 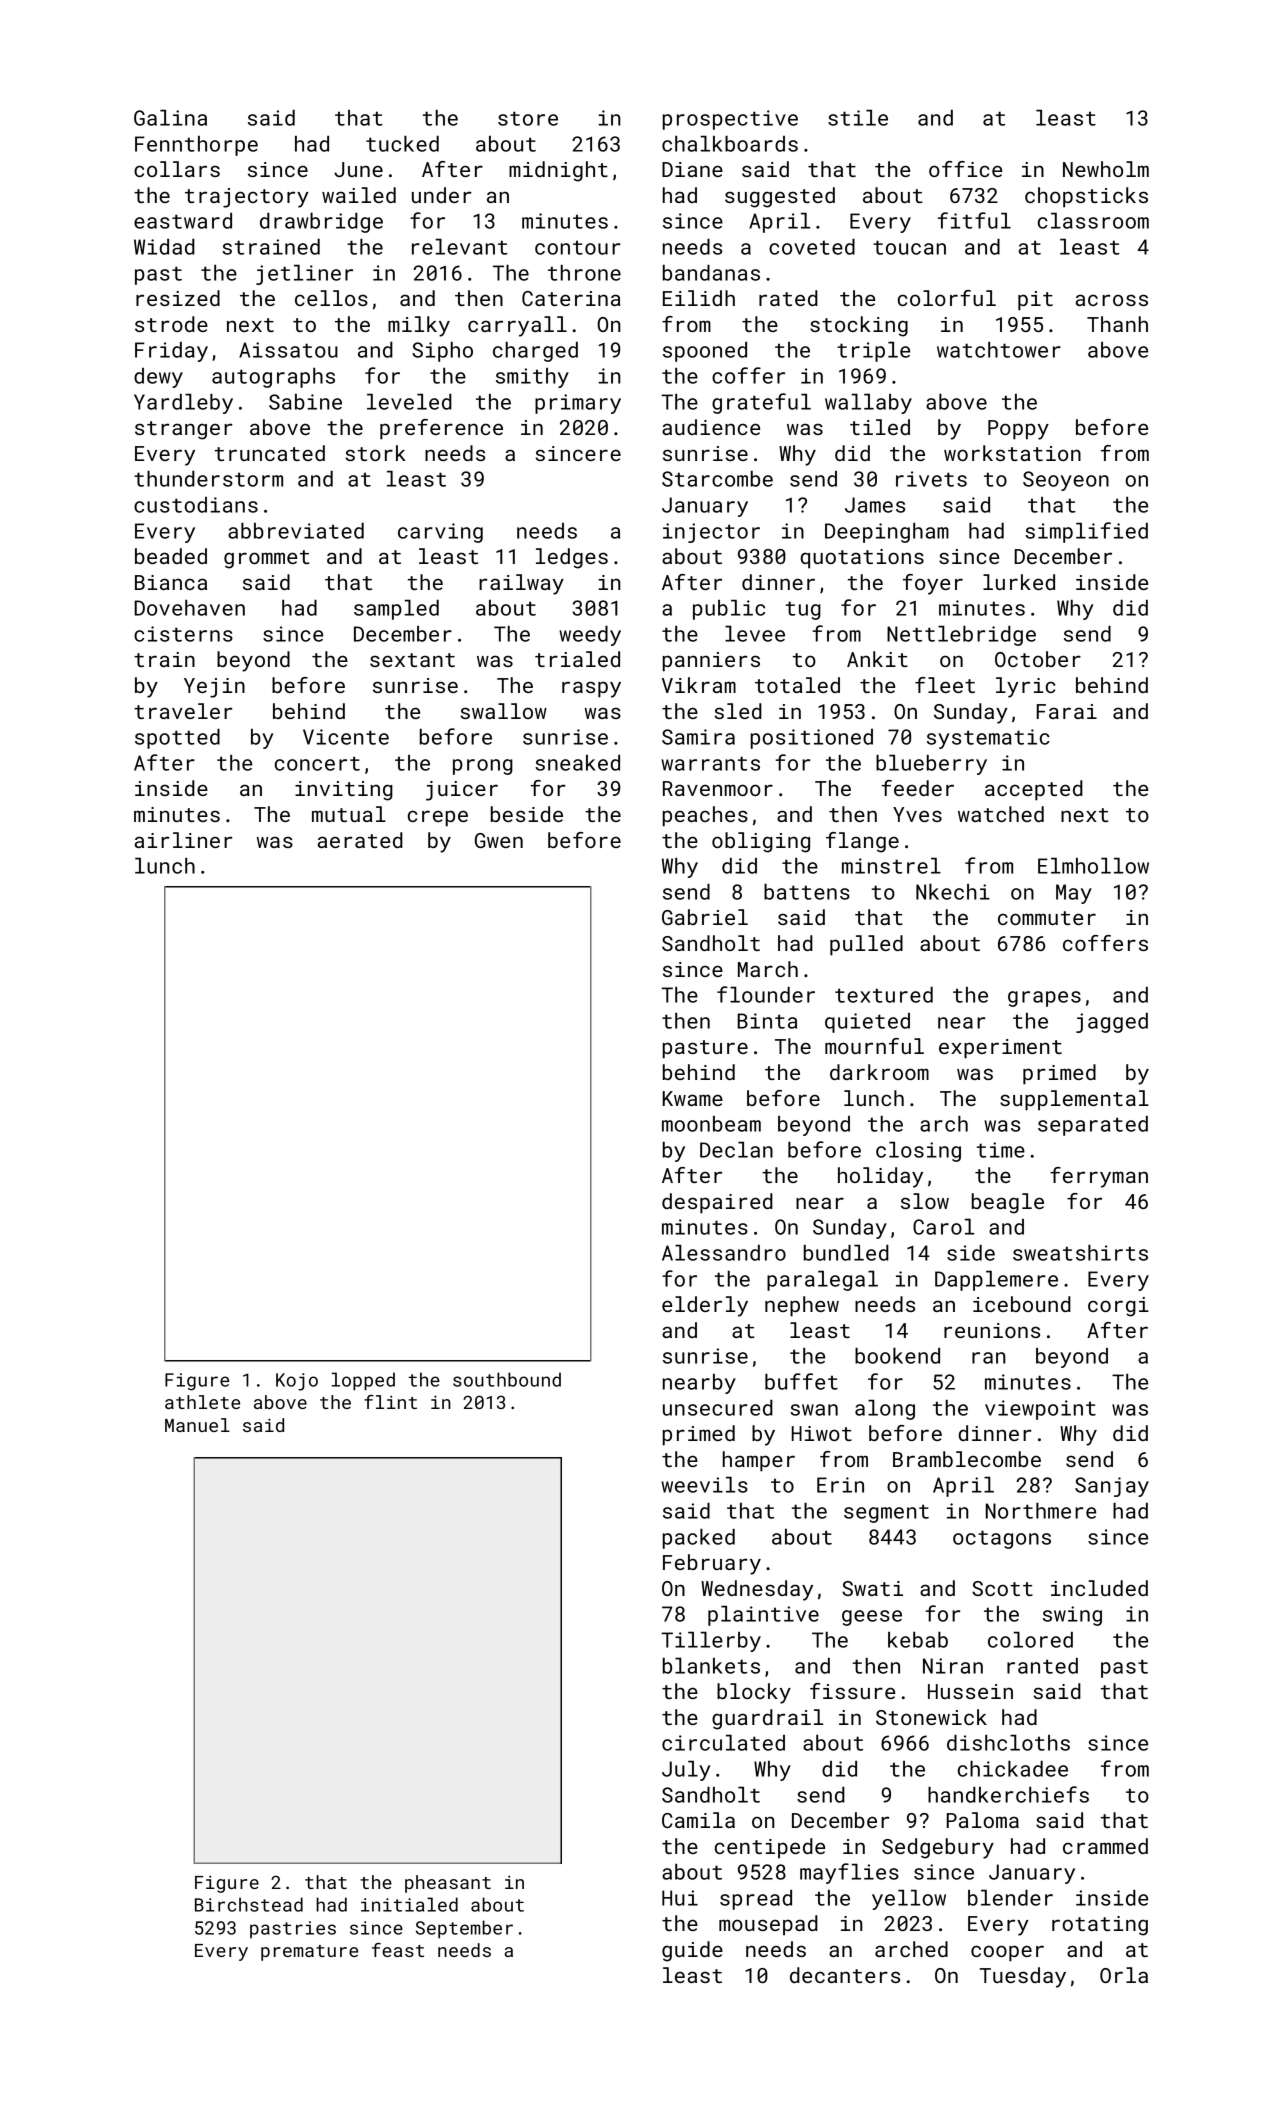 What do you see at coordinates (321, 223) in the screenshot?
I see `drawbridge` at bounding box center [321, 223].
